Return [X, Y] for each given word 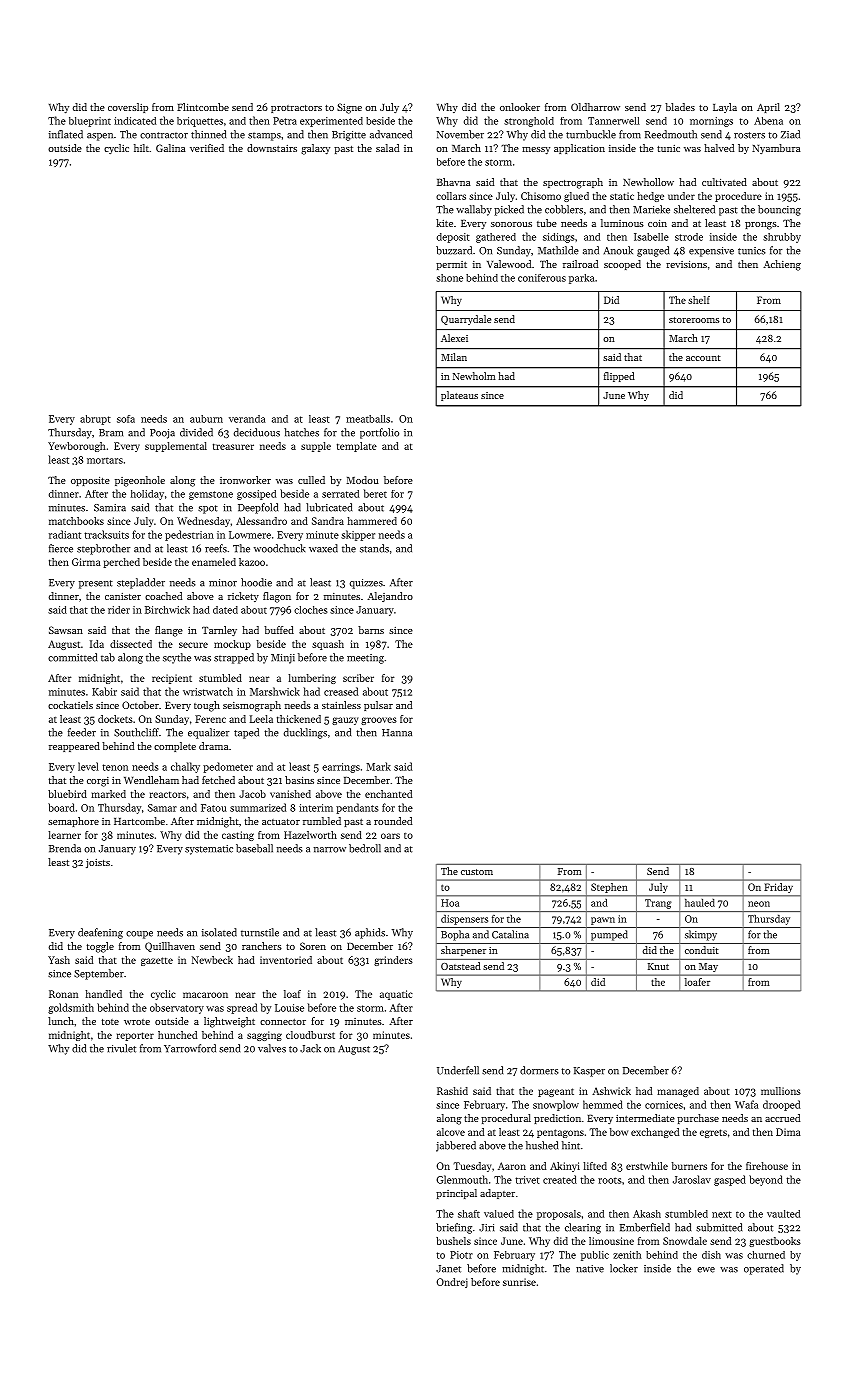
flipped [619, 377]
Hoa [450, 903]
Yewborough [76, 447]
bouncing [779, 210]
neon [759, 904]
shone [449, 278]
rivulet [121, 1048]
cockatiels [70, 705]
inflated [66, 134]
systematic [209, 850]
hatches [301, 432]
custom [477, 872]
